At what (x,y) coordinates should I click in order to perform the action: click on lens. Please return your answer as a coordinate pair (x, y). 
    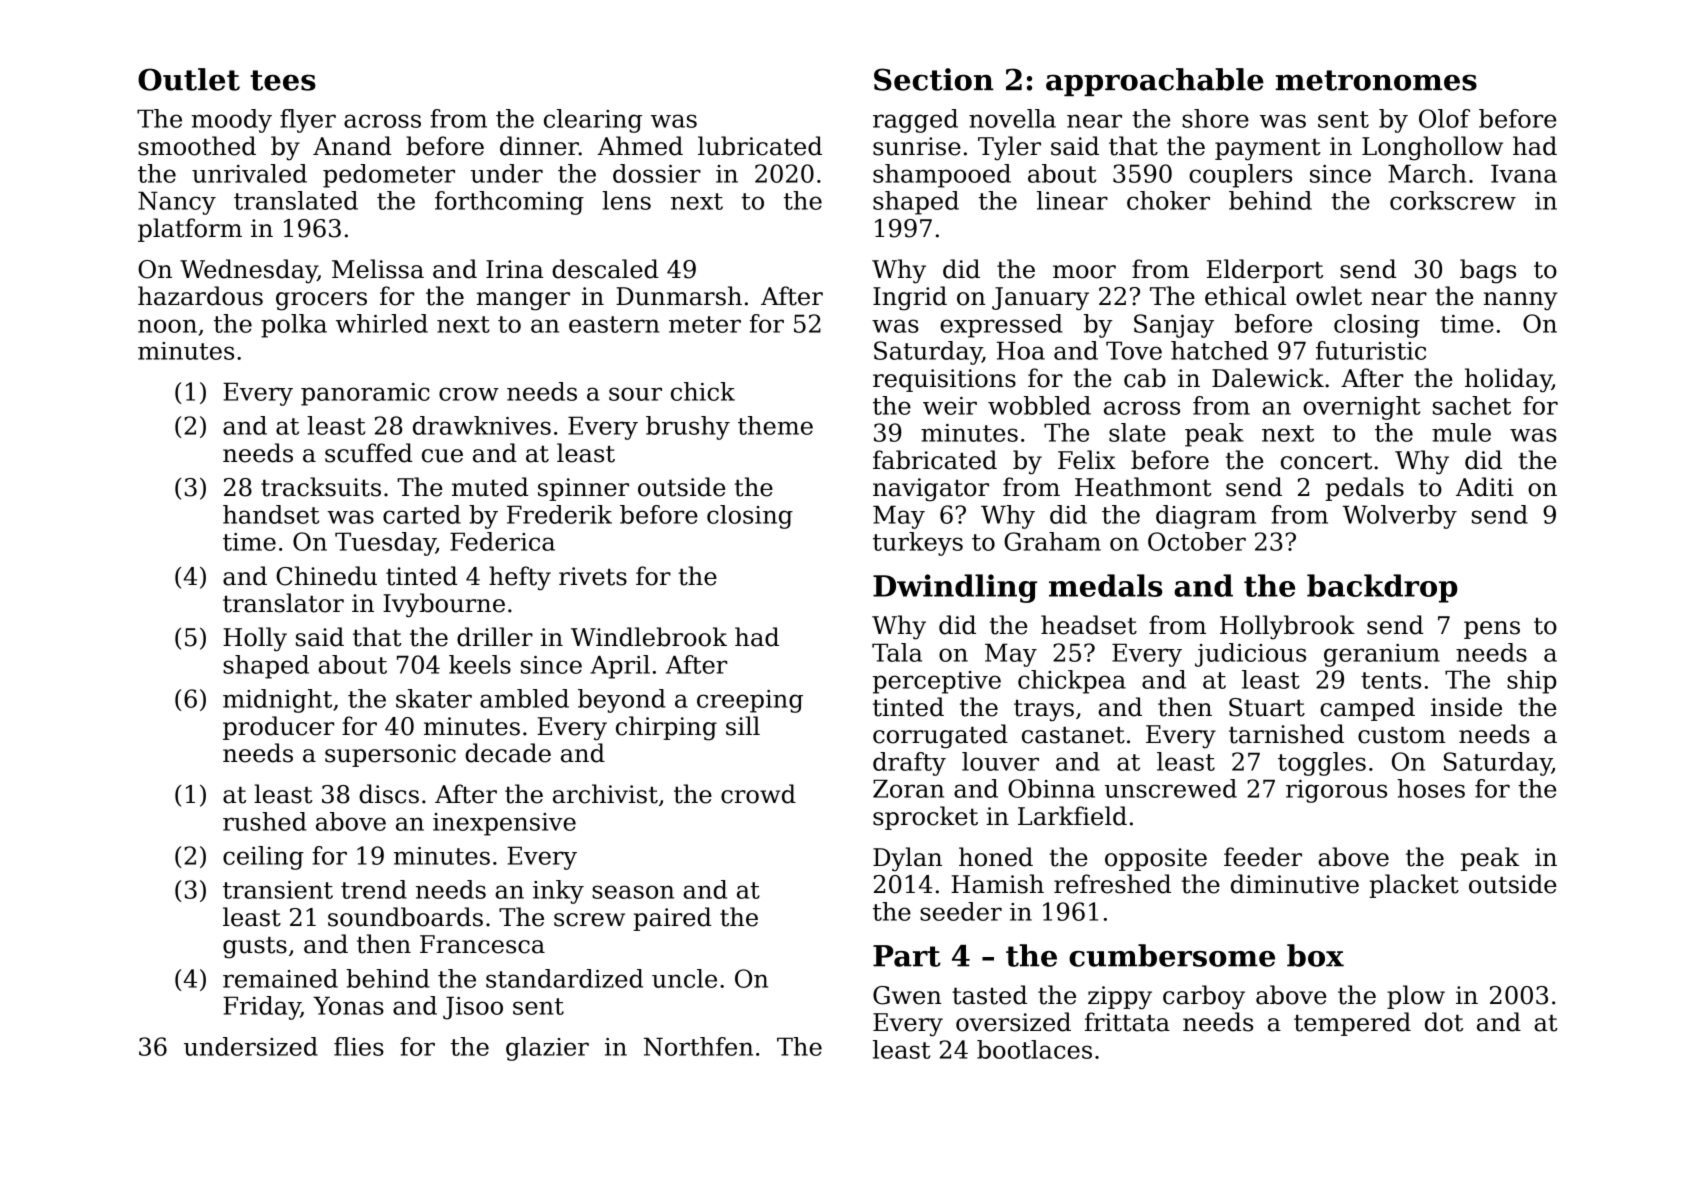
    Looking at the image, I should click on (626, 200).
